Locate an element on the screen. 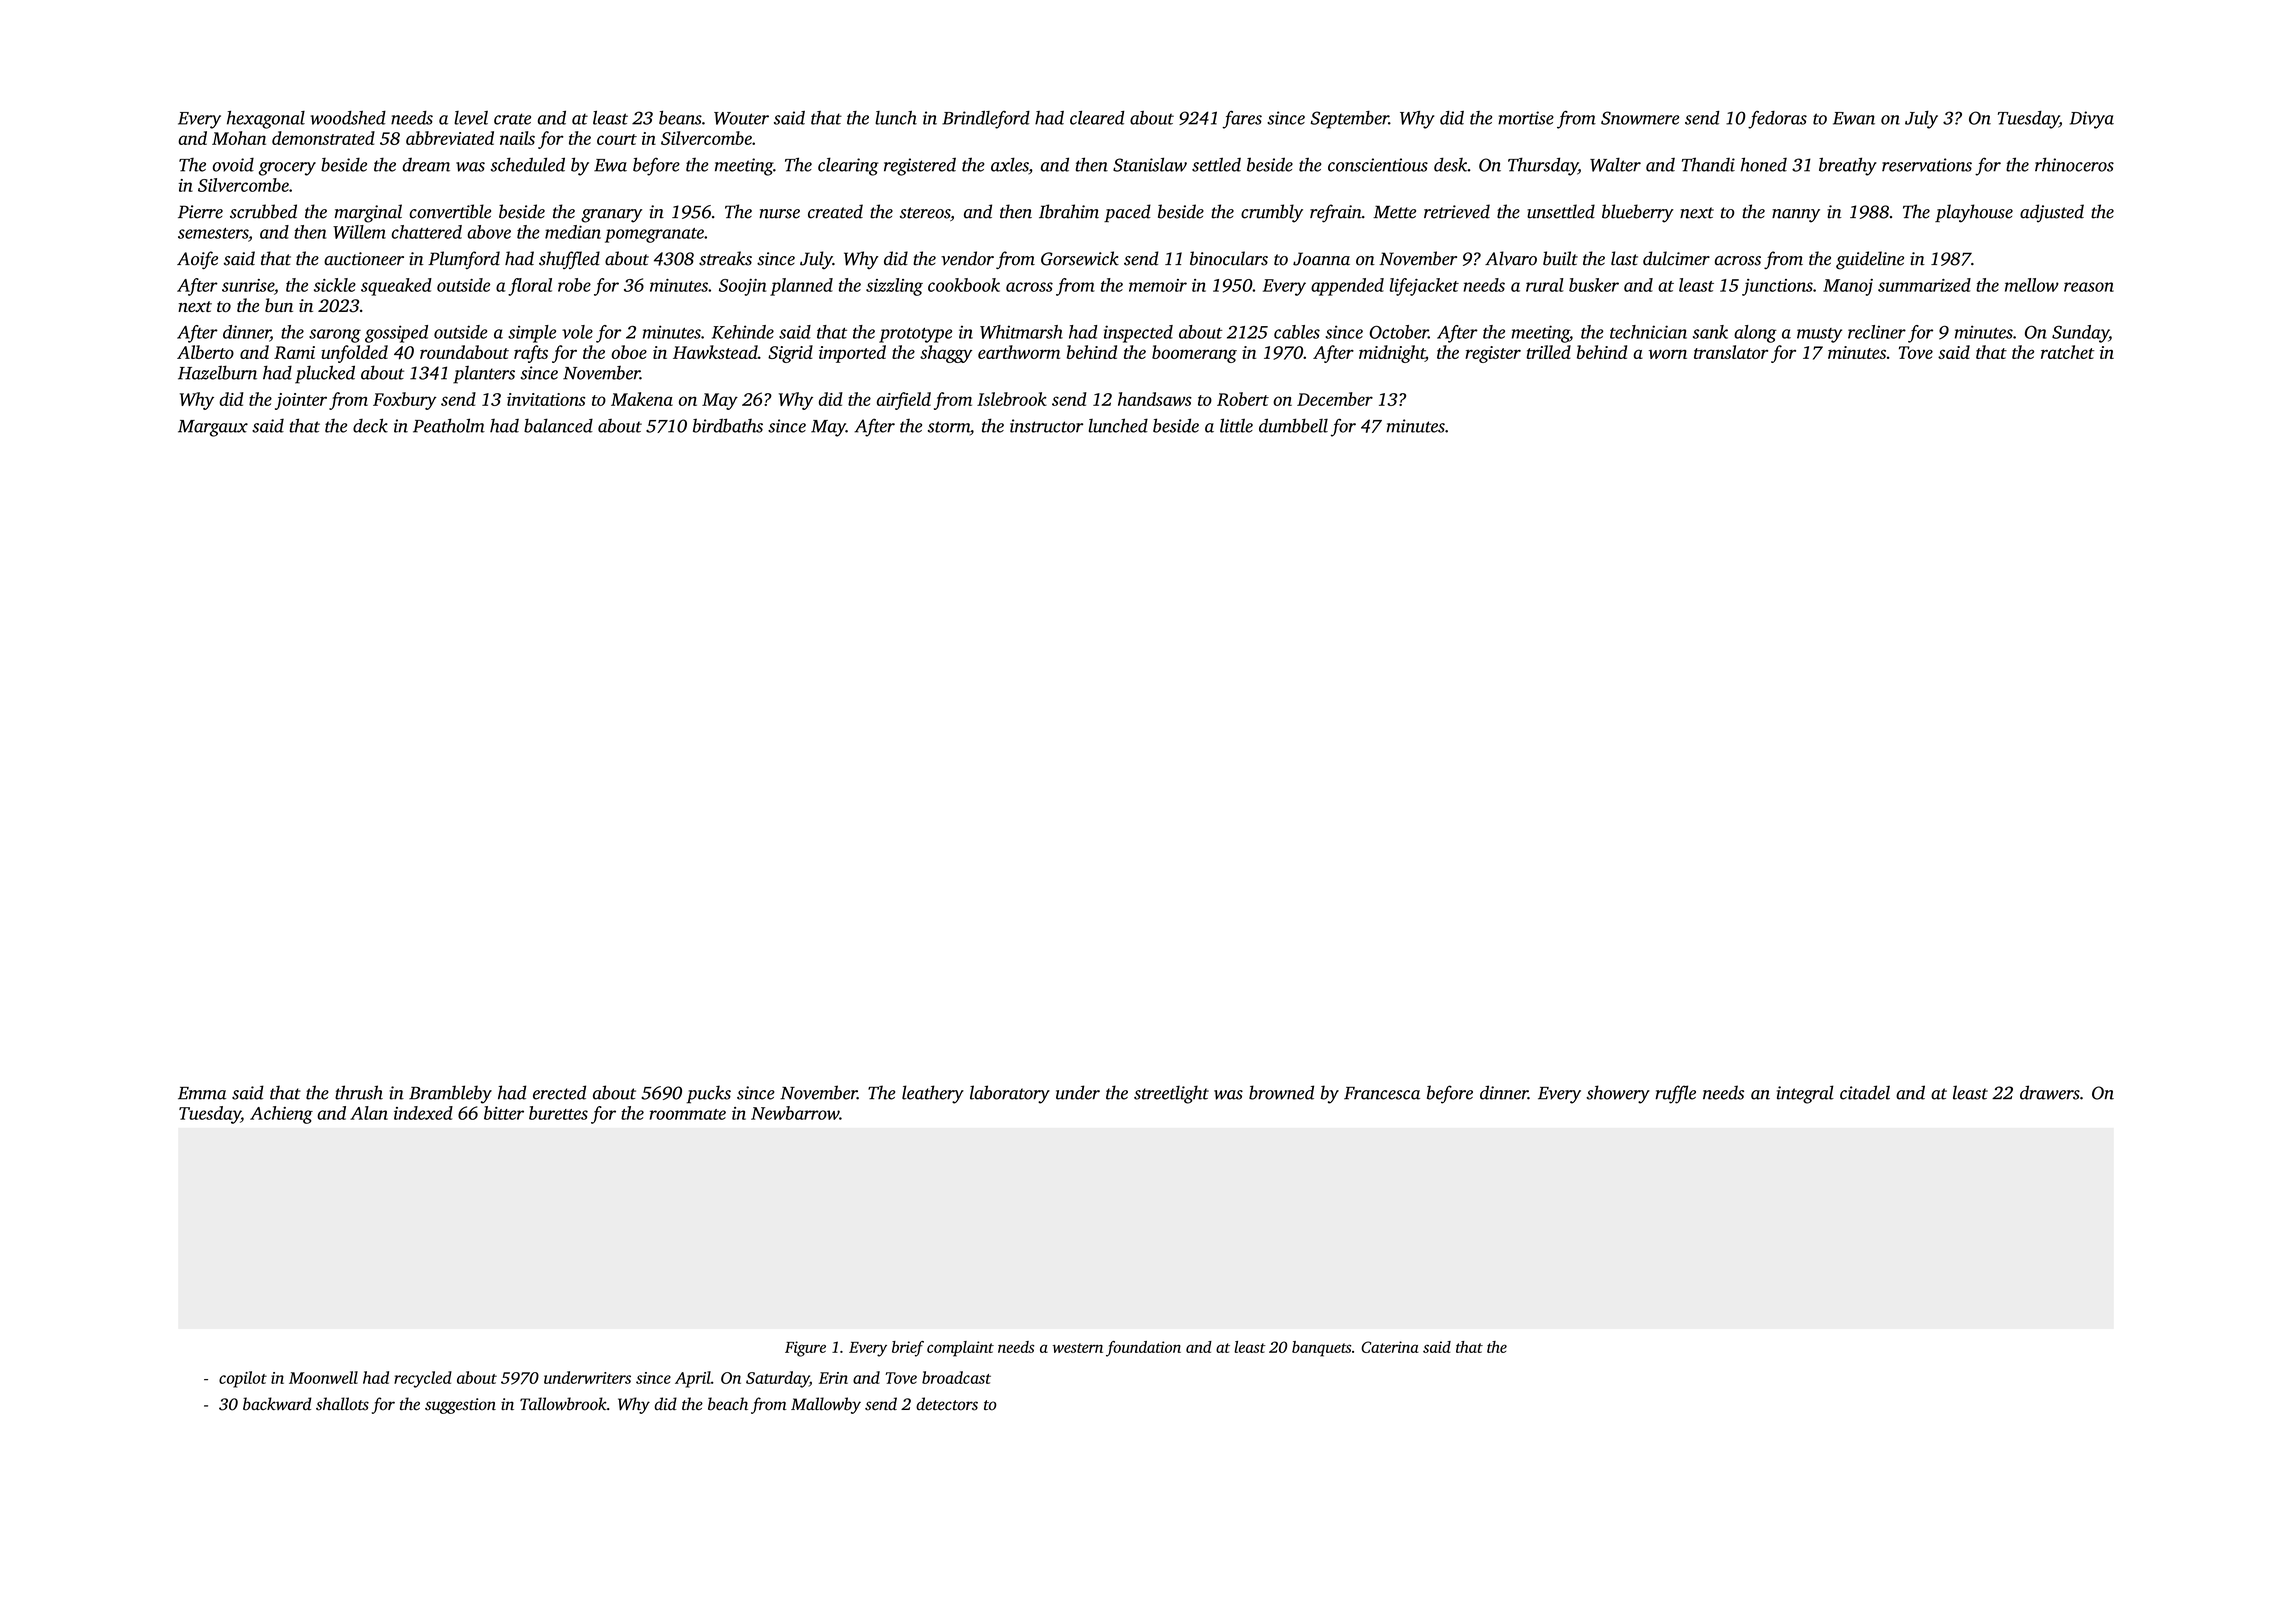  integral is located at coordinates (1805, 1094).
